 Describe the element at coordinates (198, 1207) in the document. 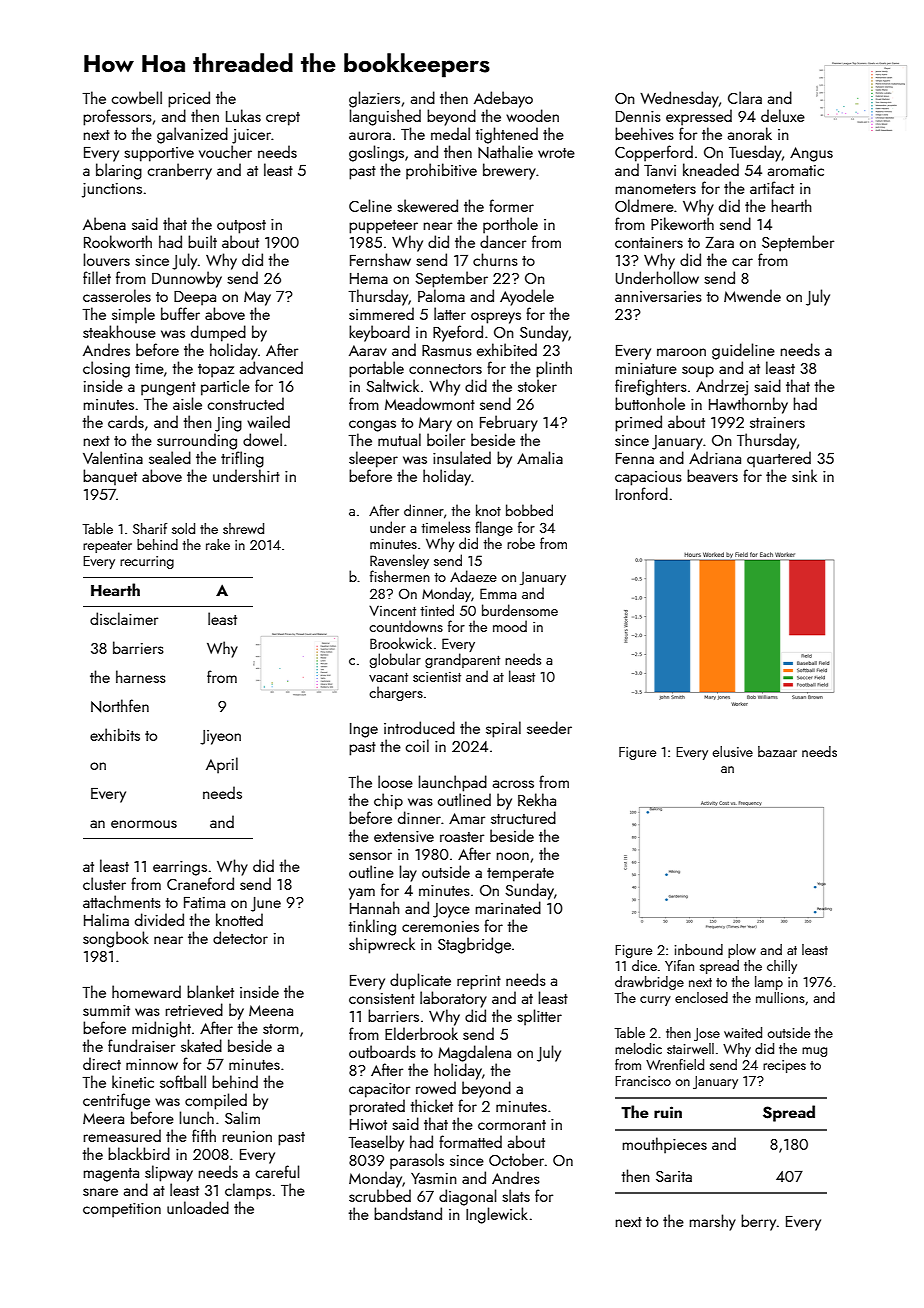

I see `unloaded` at that location.
